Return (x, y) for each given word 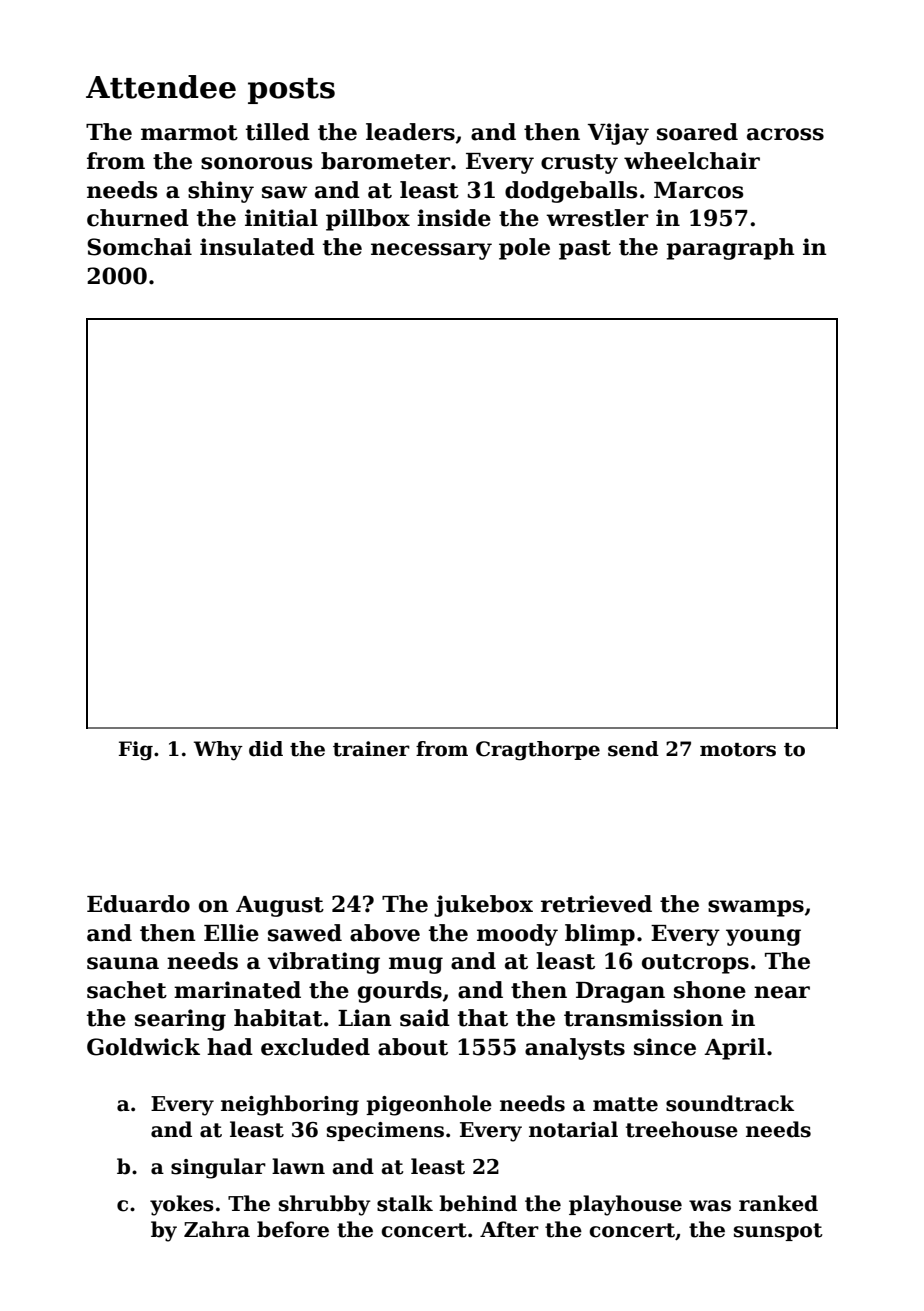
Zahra (217, 1229)
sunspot (778, 1232)
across (785, 134)
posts (291, 91)
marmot (189, 133)
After (509, 1229)
